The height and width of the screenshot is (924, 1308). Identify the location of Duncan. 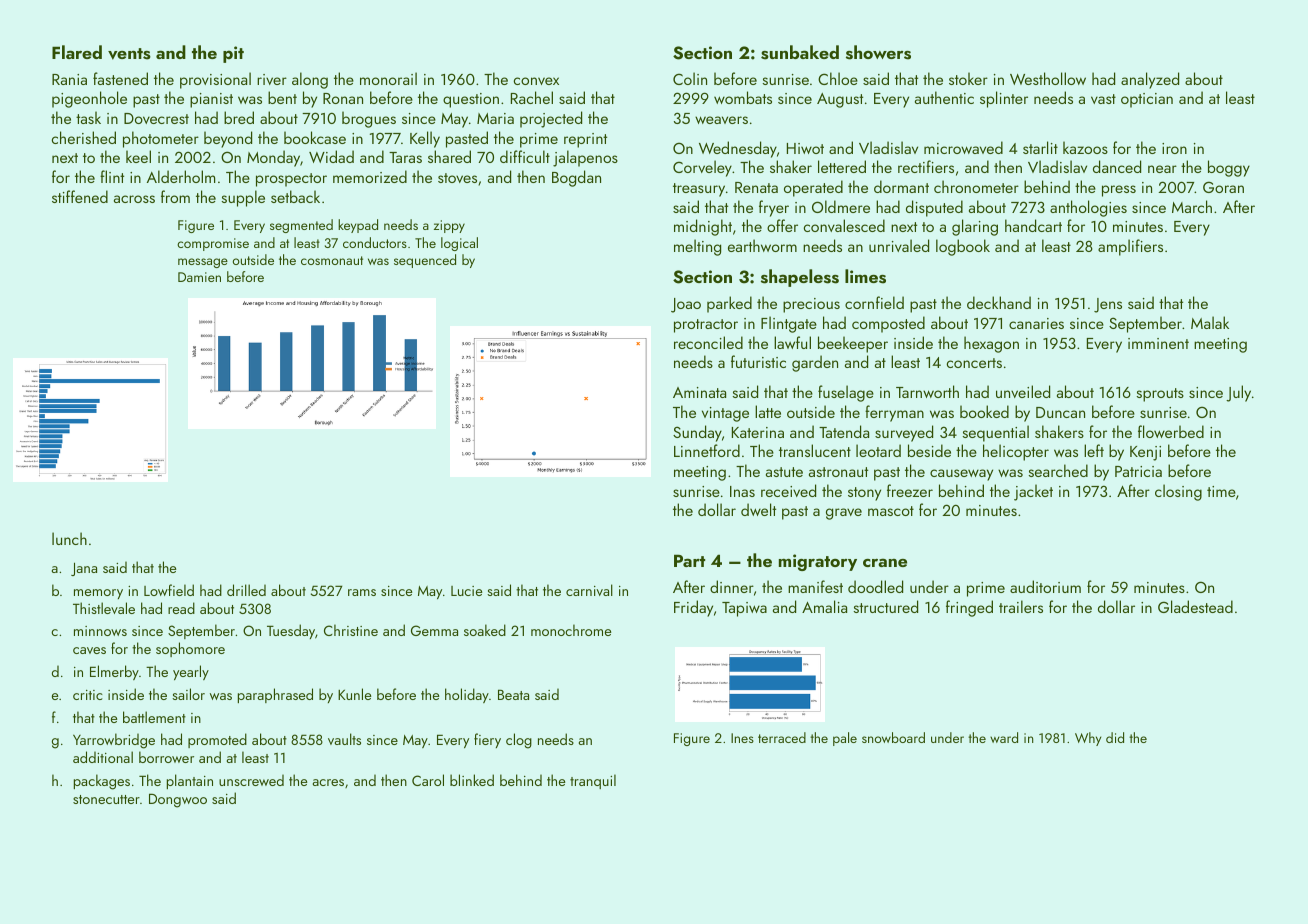
(1060, 412).
